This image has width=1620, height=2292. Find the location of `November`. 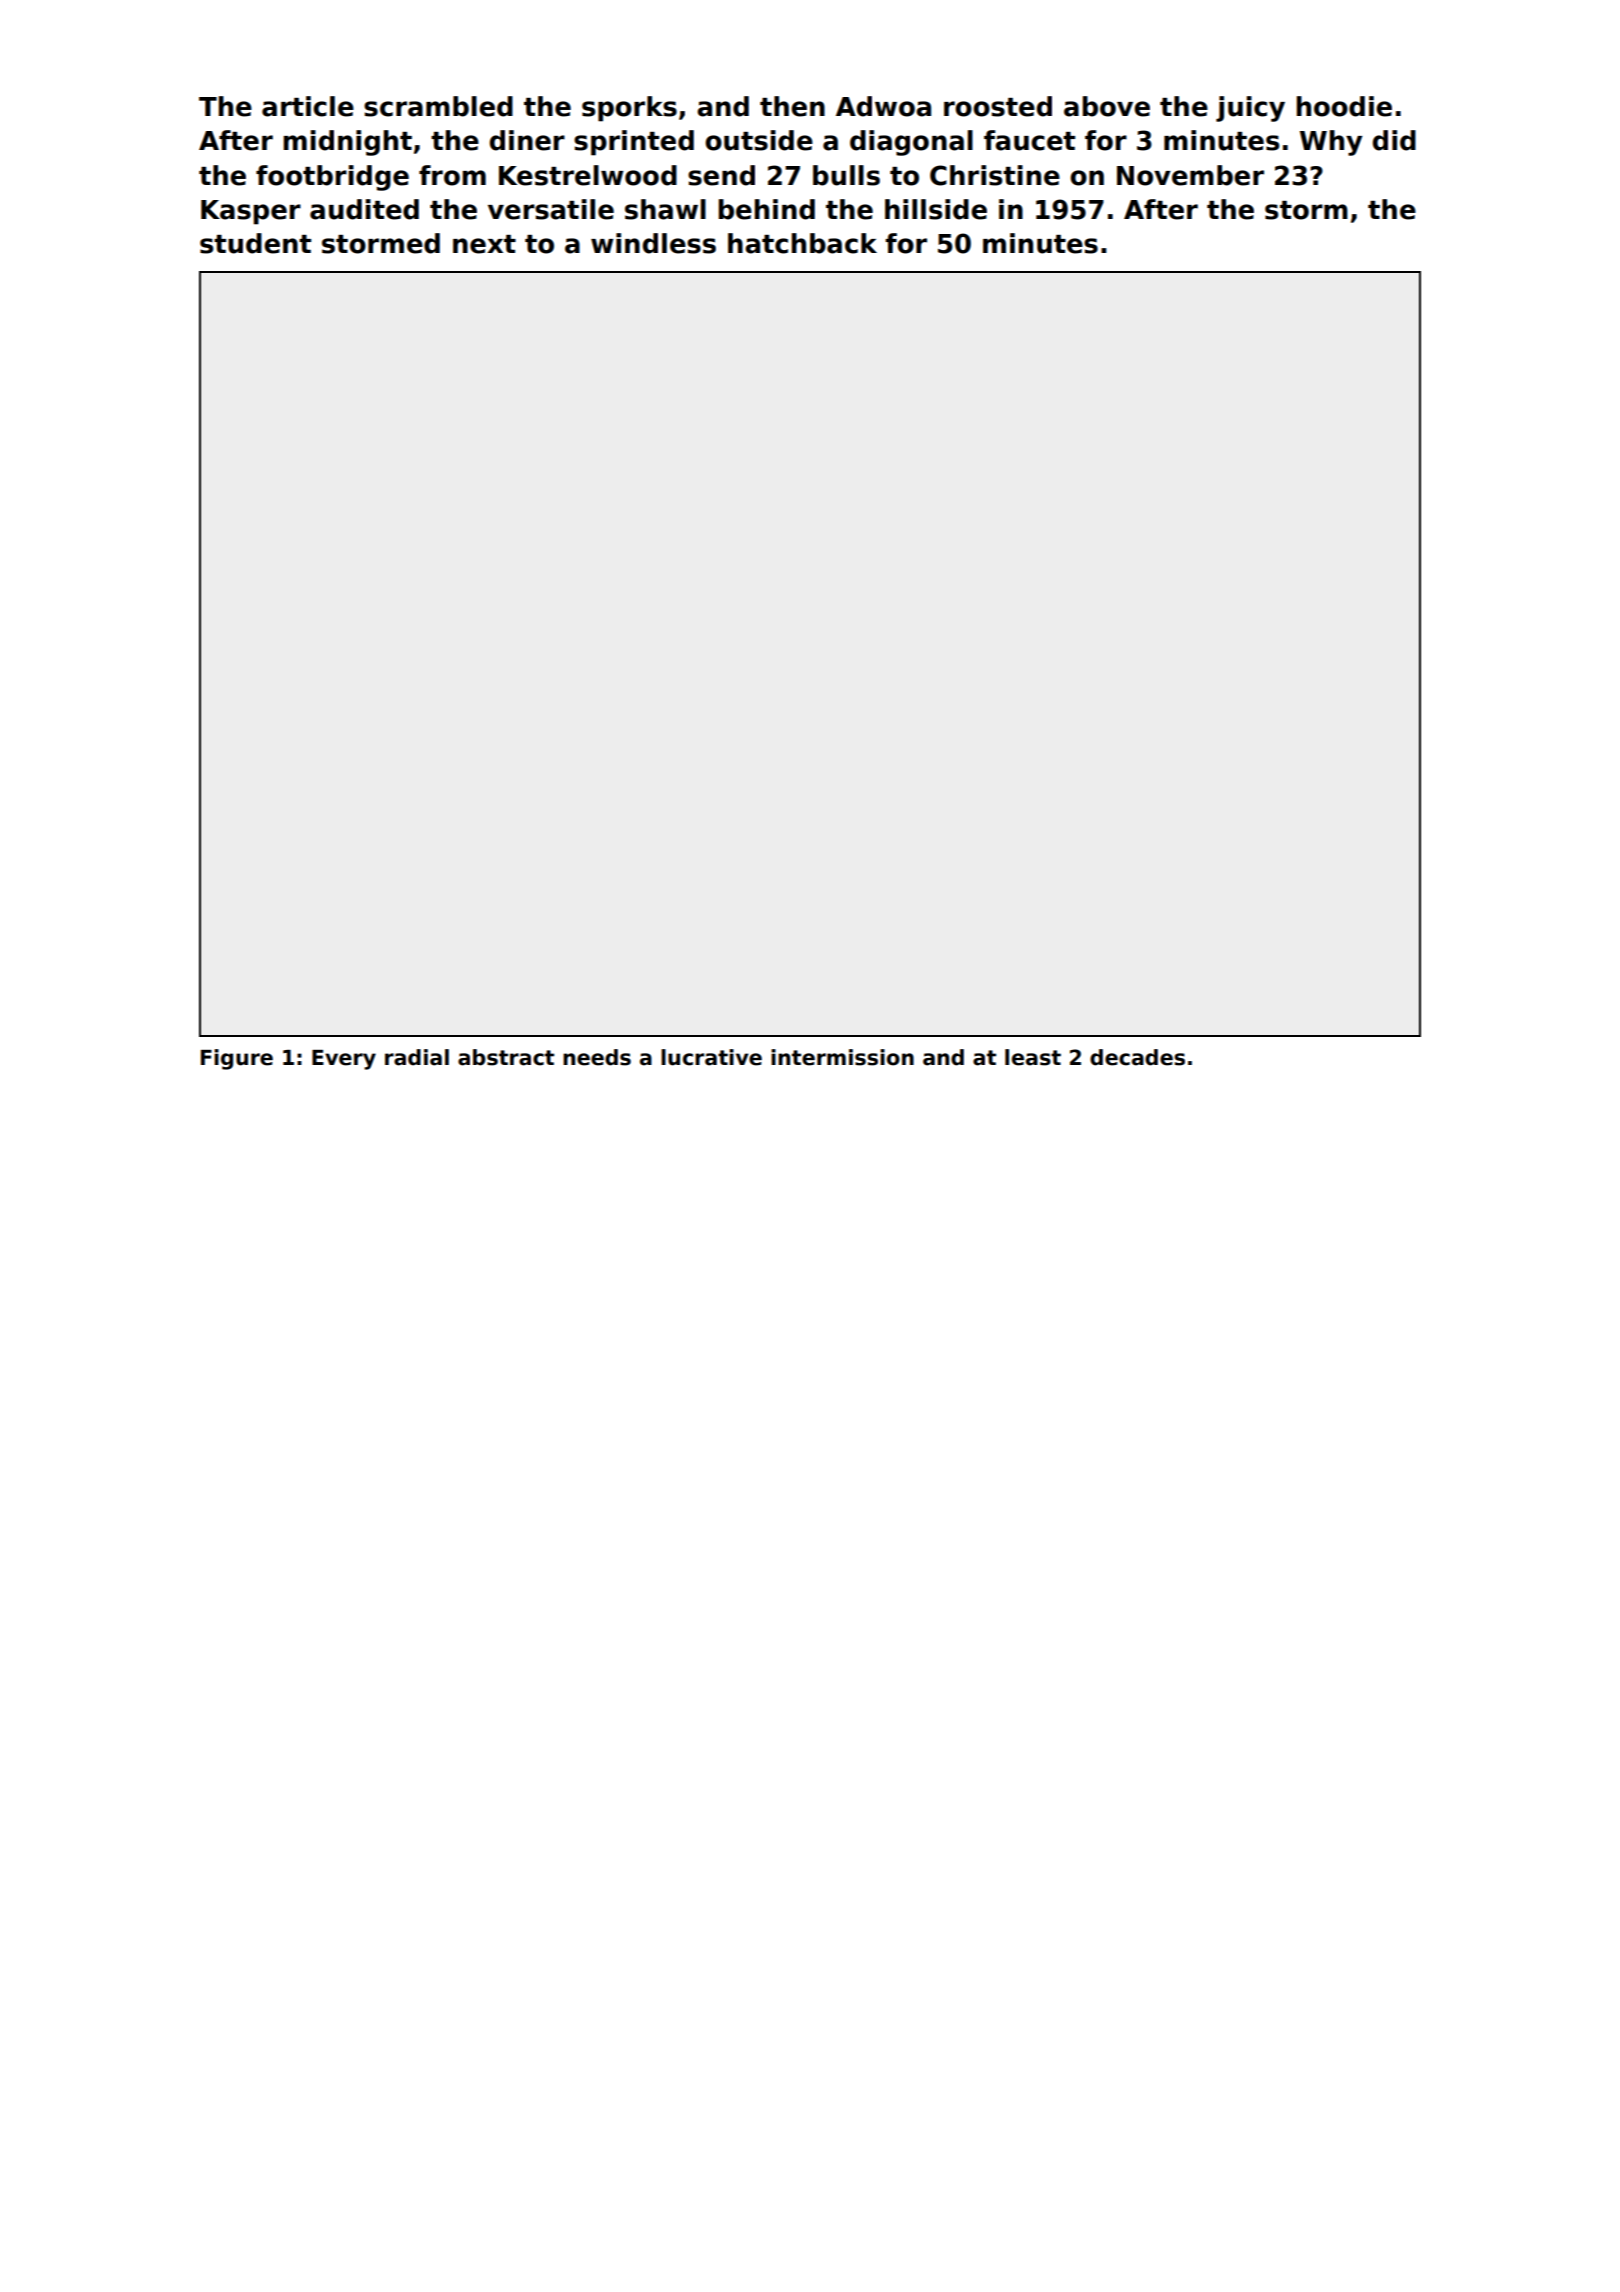

November is located at coordinates (1190, 175).
